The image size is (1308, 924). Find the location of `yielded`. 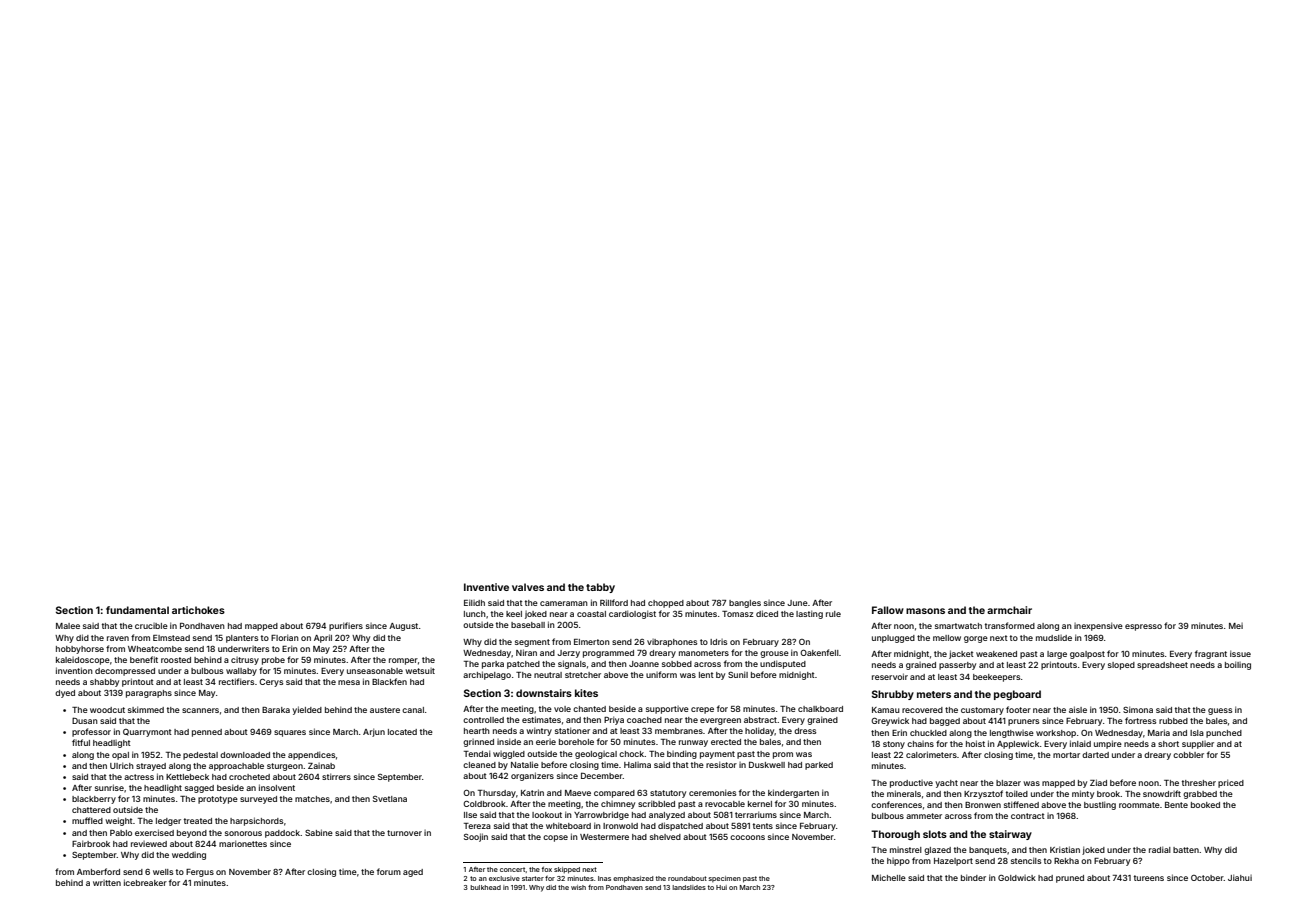

yielded is located at coordinates (307, 710).
